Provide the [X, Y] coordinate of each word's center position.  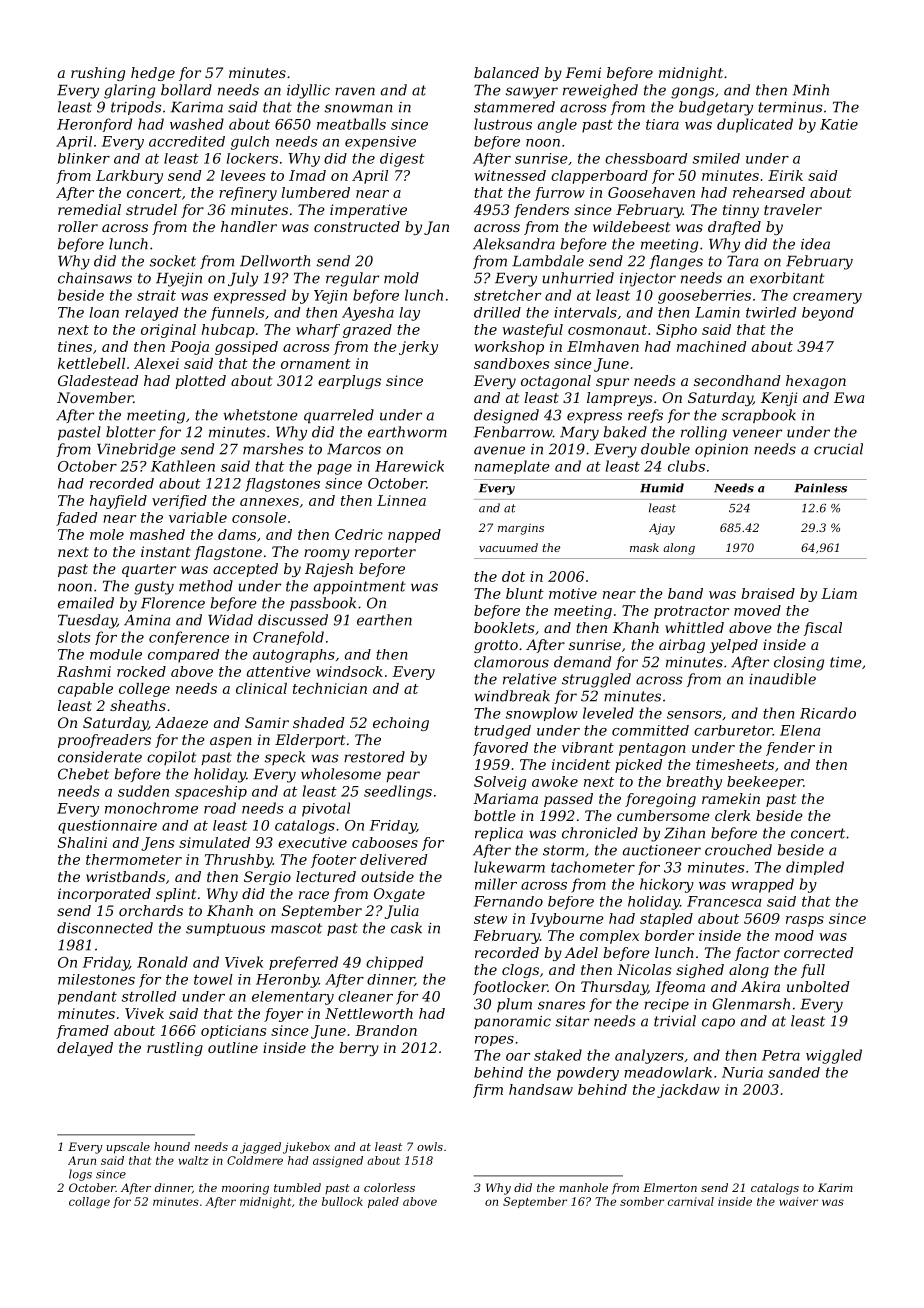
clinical [261, 688]
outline [233, 1047]
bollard [186, 90]
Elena [800, 730]
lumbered [315, 192]
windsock [349, 671]
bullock [342, 1201]
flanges [676, 262]
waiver [798, 1201]
